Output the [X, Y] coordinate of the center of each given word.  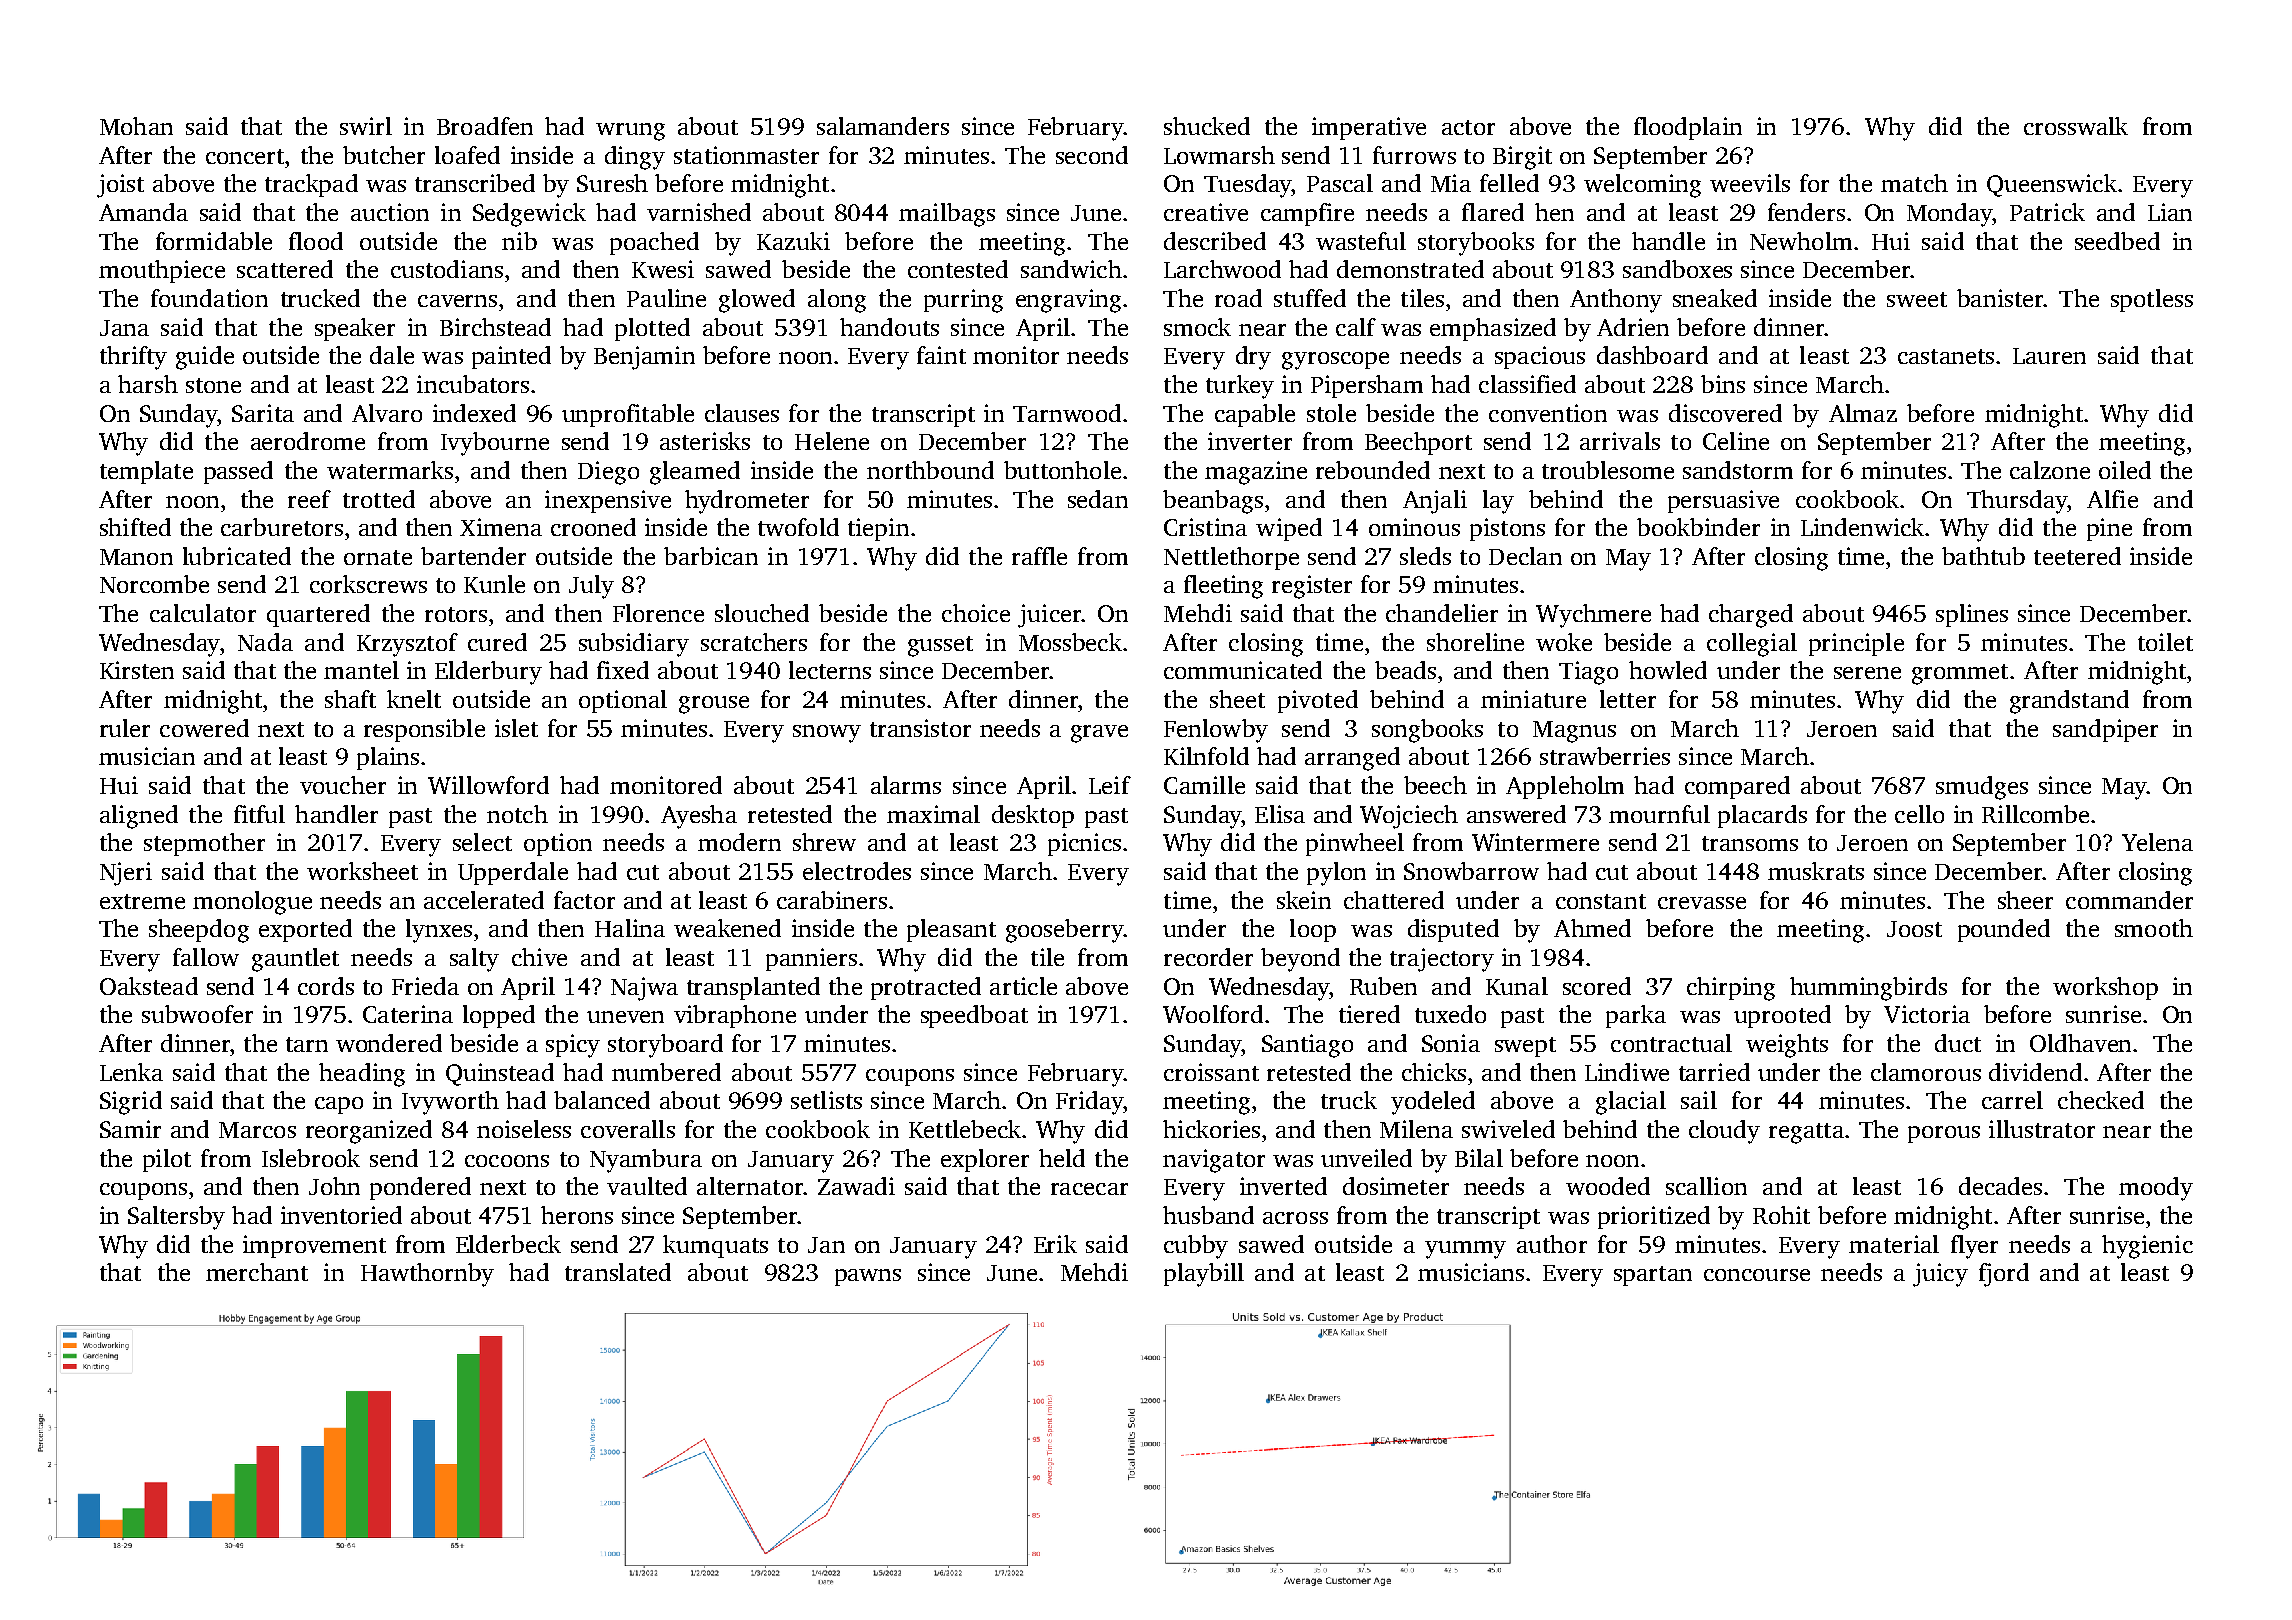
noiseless [524, 1129]
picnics [1084, 844]
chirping [1731, 989]
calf [1356, 327]
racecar [1089, 1189]
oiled [2125, 470]
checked [2101, 1100]
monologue [252, 903]
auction [390, 212]
